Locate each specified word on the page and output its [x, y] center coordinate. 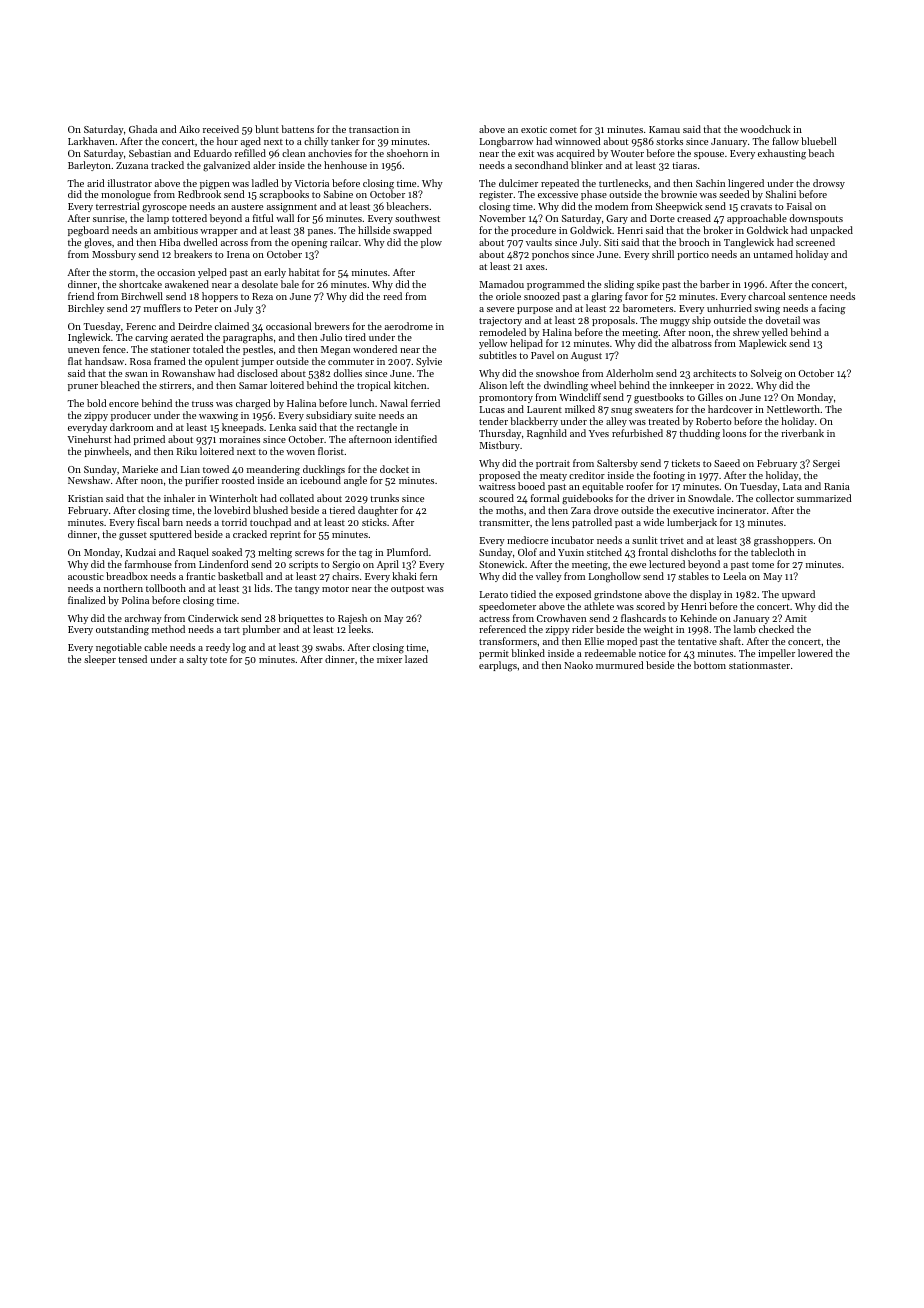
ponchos [550, 255]
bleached [120, 385]
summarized [824, 498]
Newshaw [89, 480]
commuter [351, 362]
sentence [807, 297]
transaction [374, 129]
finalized [86, 600]
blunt [267, 129]
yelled [775, 333]
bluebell [818, 141]
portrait [553, 464]
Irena [238, 254]
